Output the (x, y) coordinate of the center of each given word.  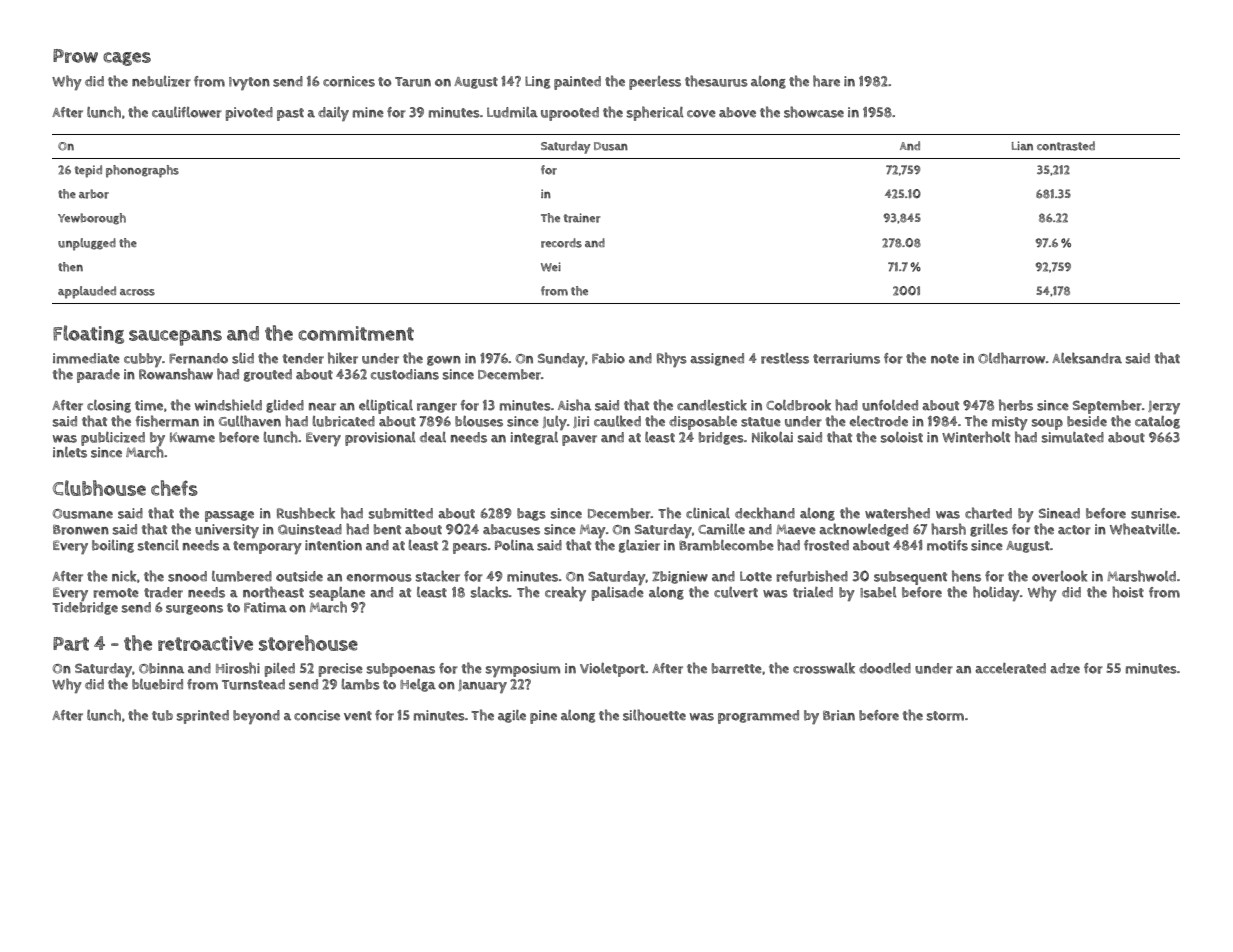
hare (826, 81)
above (737, 112)
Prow (75, 56)
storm (945, 716)
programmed (758, 717)
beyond (256, 717)
